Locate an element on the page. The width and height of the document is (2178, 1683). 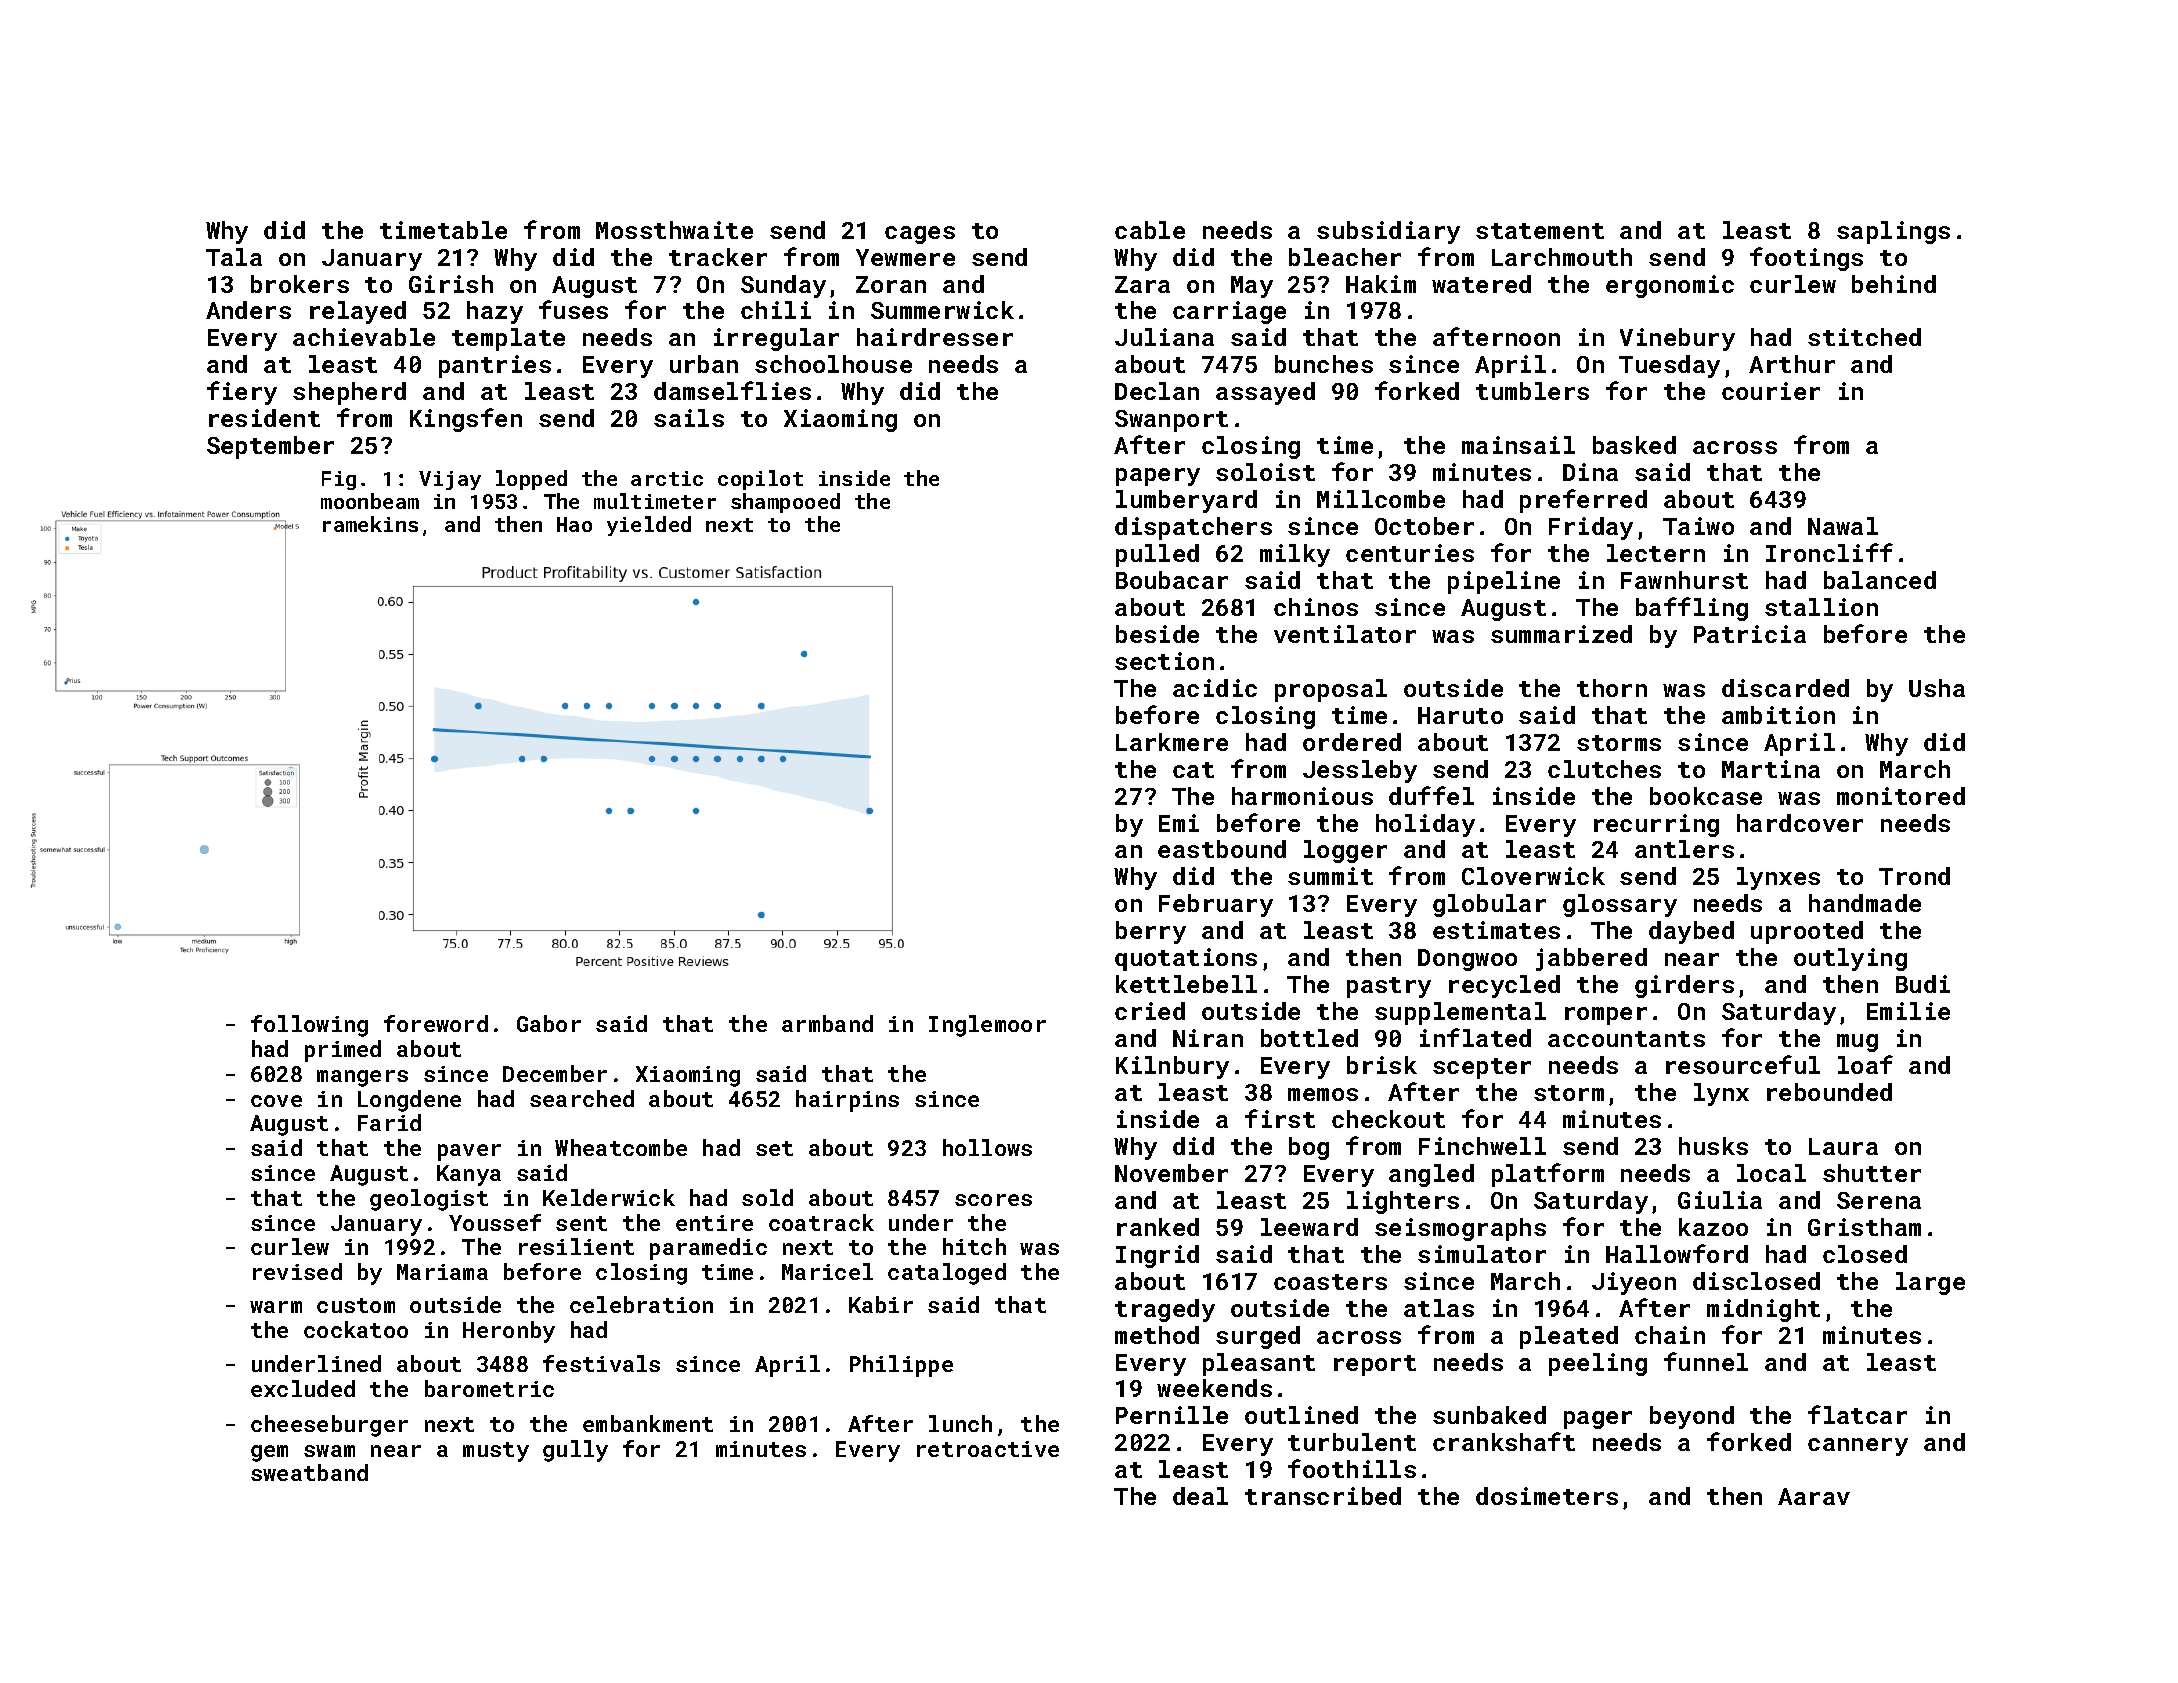
foreword is located at coordinates (436, 1023).
